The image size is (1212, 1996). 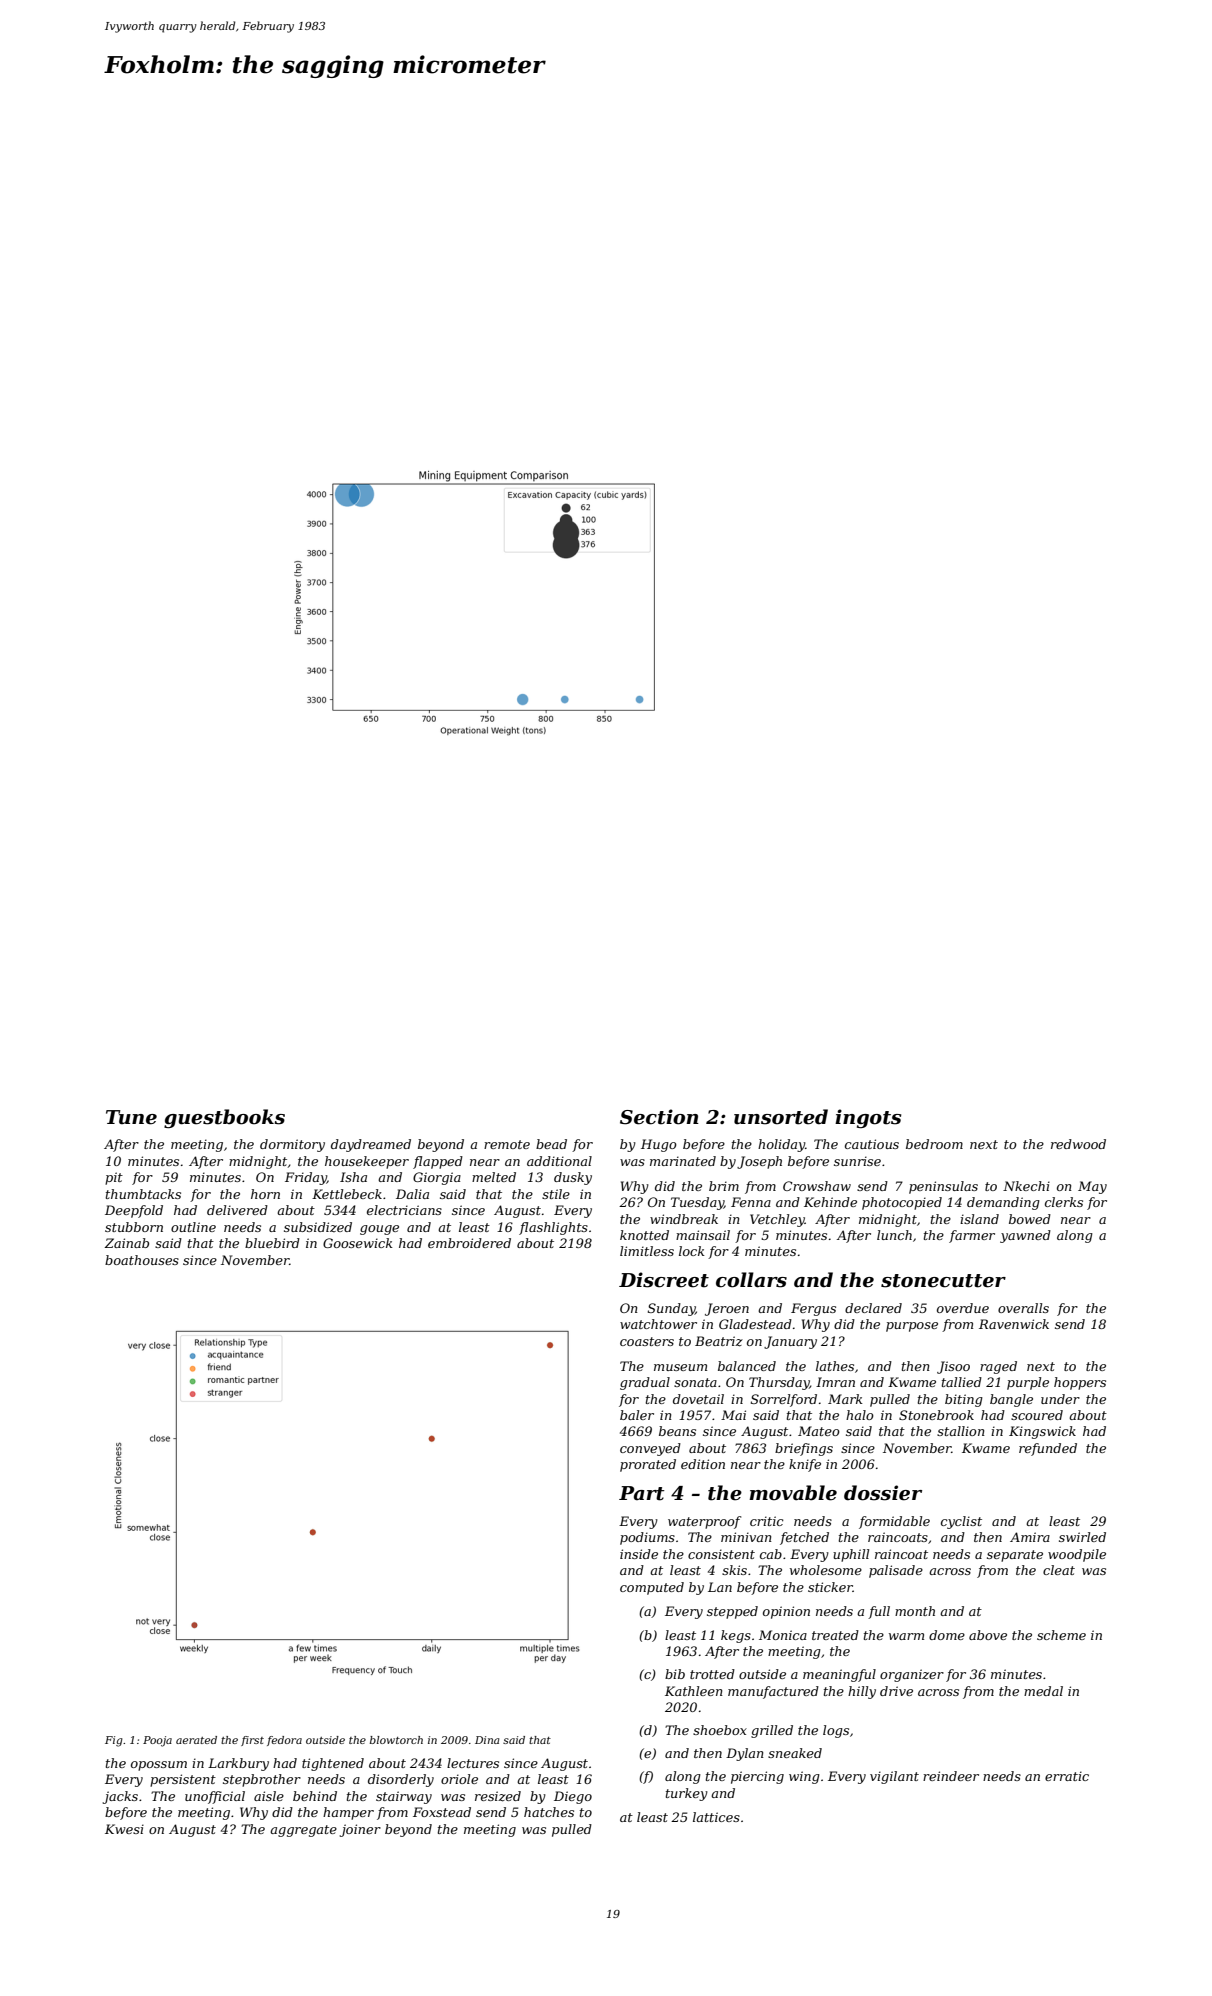 I want to click on behind, so click(x=315, y=1796).
